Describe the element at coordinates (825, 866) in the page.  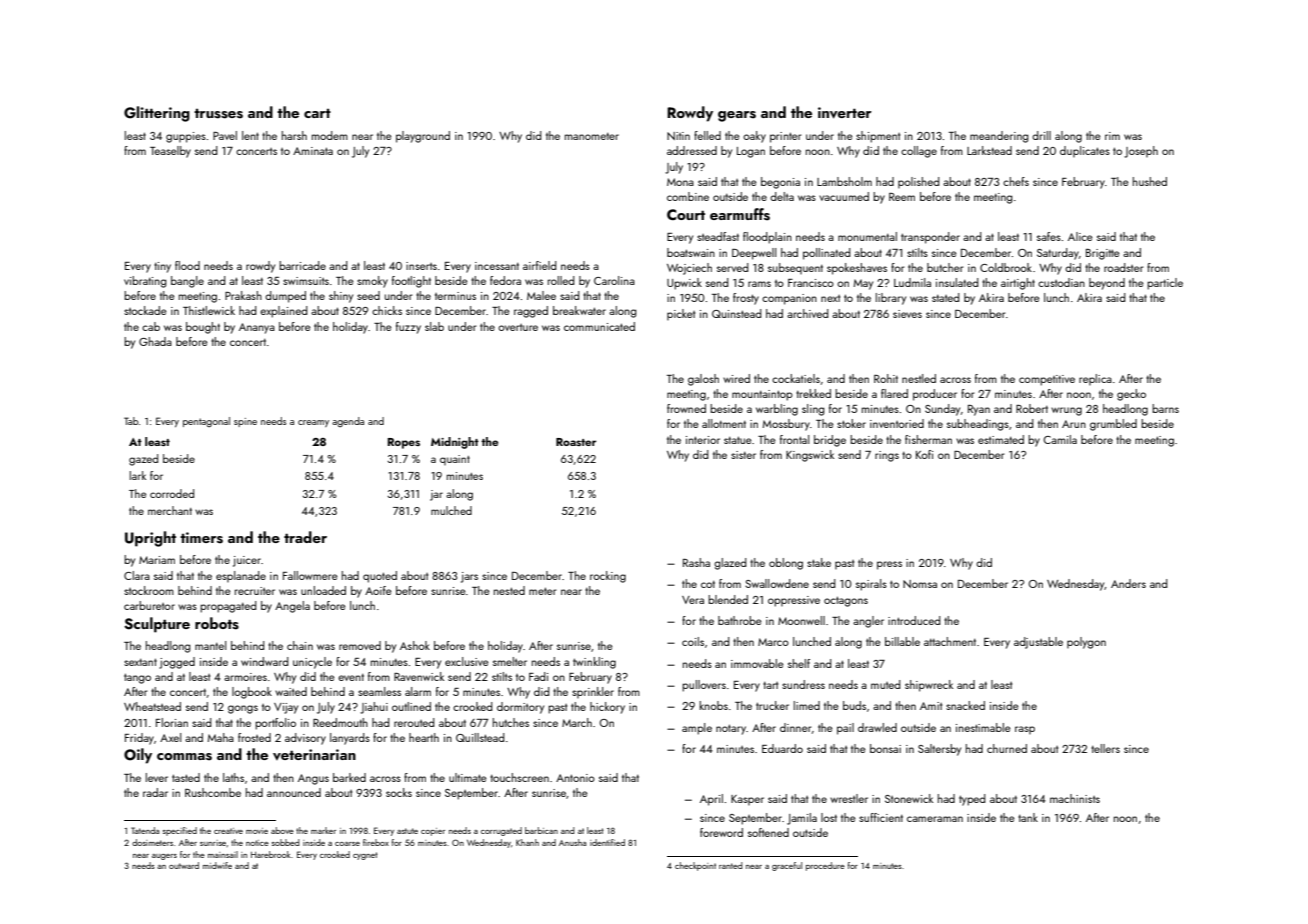
I see `procedure` at that location.
